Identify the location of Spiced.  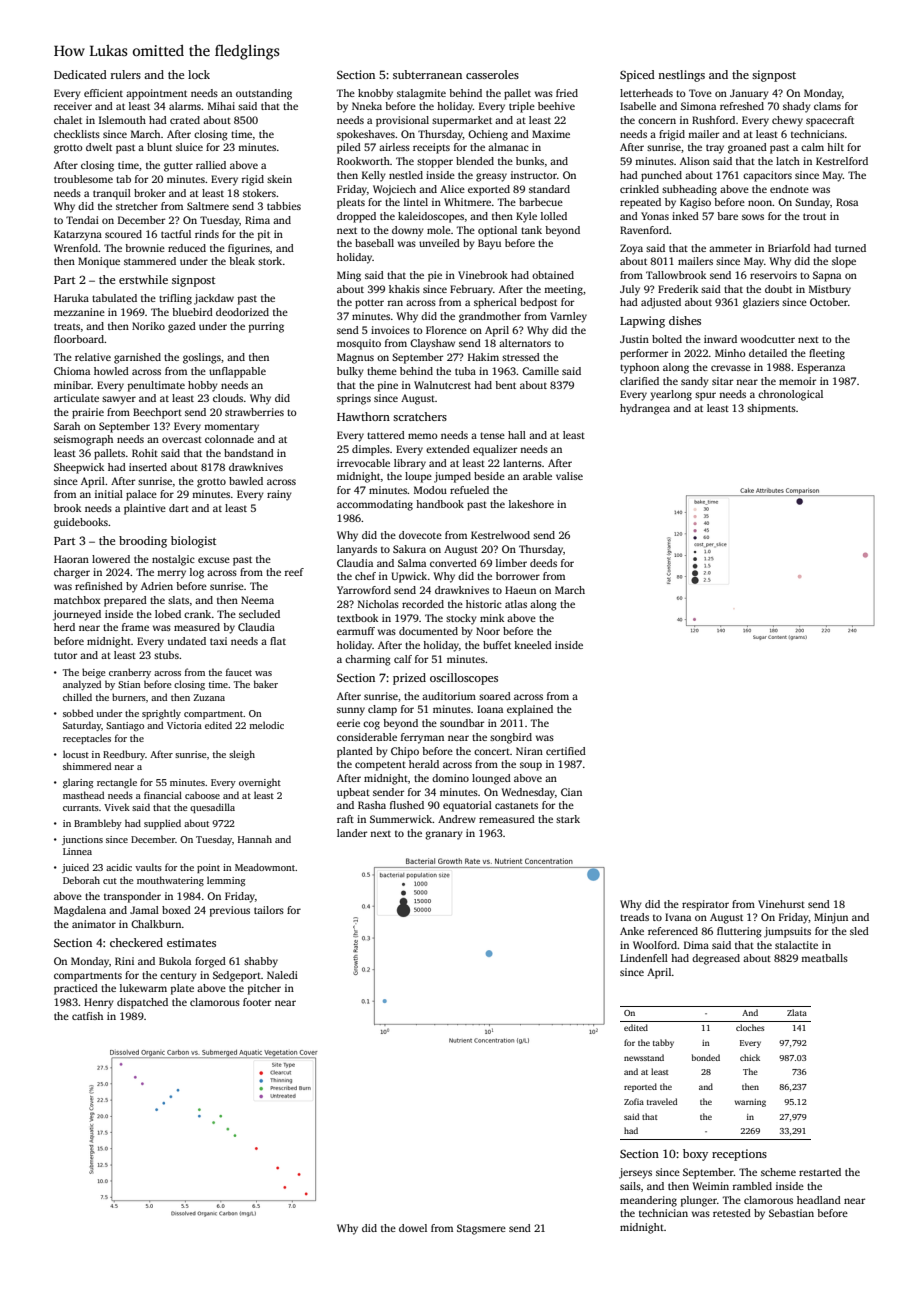
(637, 76).
